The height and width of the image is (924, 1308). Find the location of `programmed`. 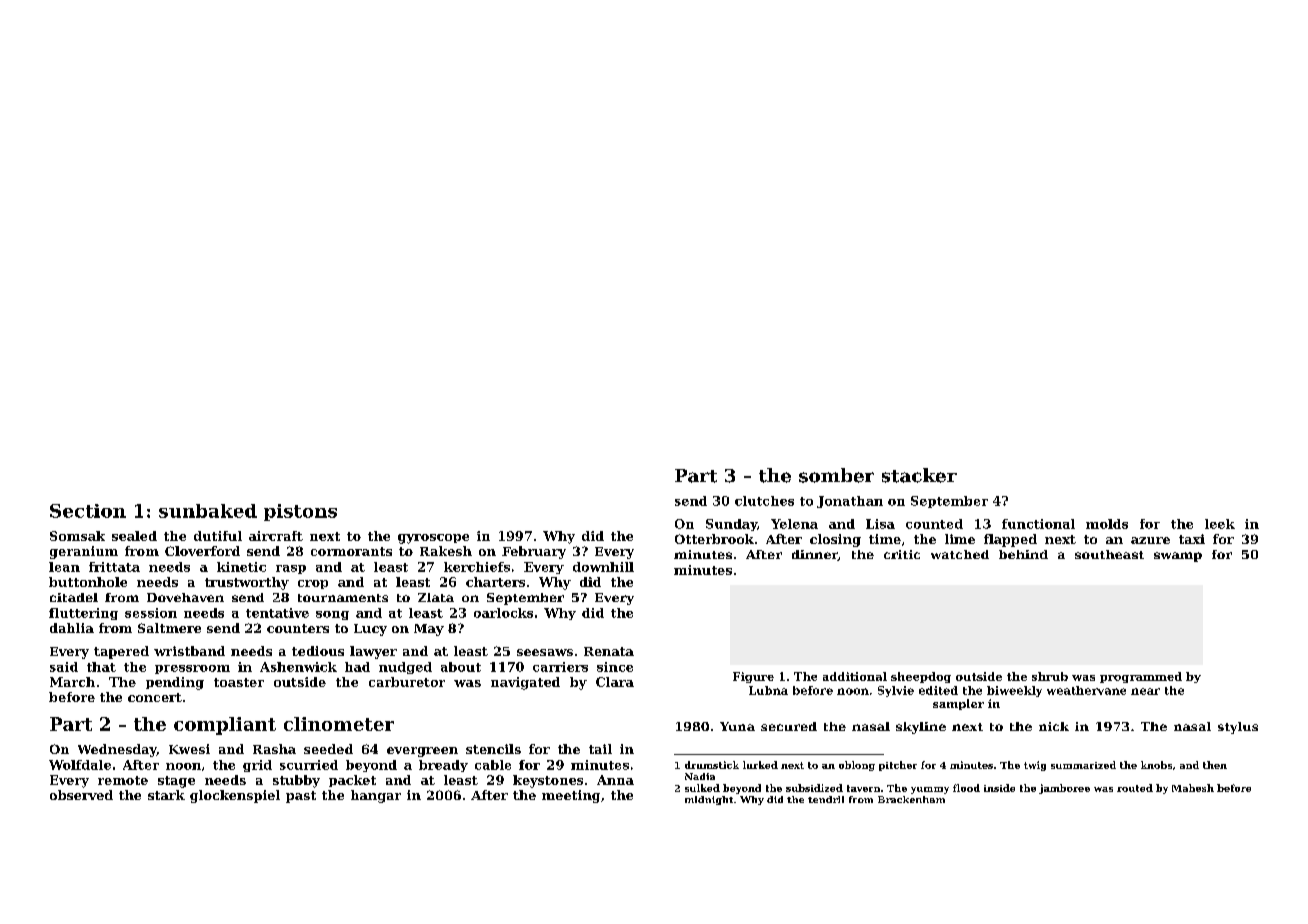

programmed is located at coordinates (1141, 677).
